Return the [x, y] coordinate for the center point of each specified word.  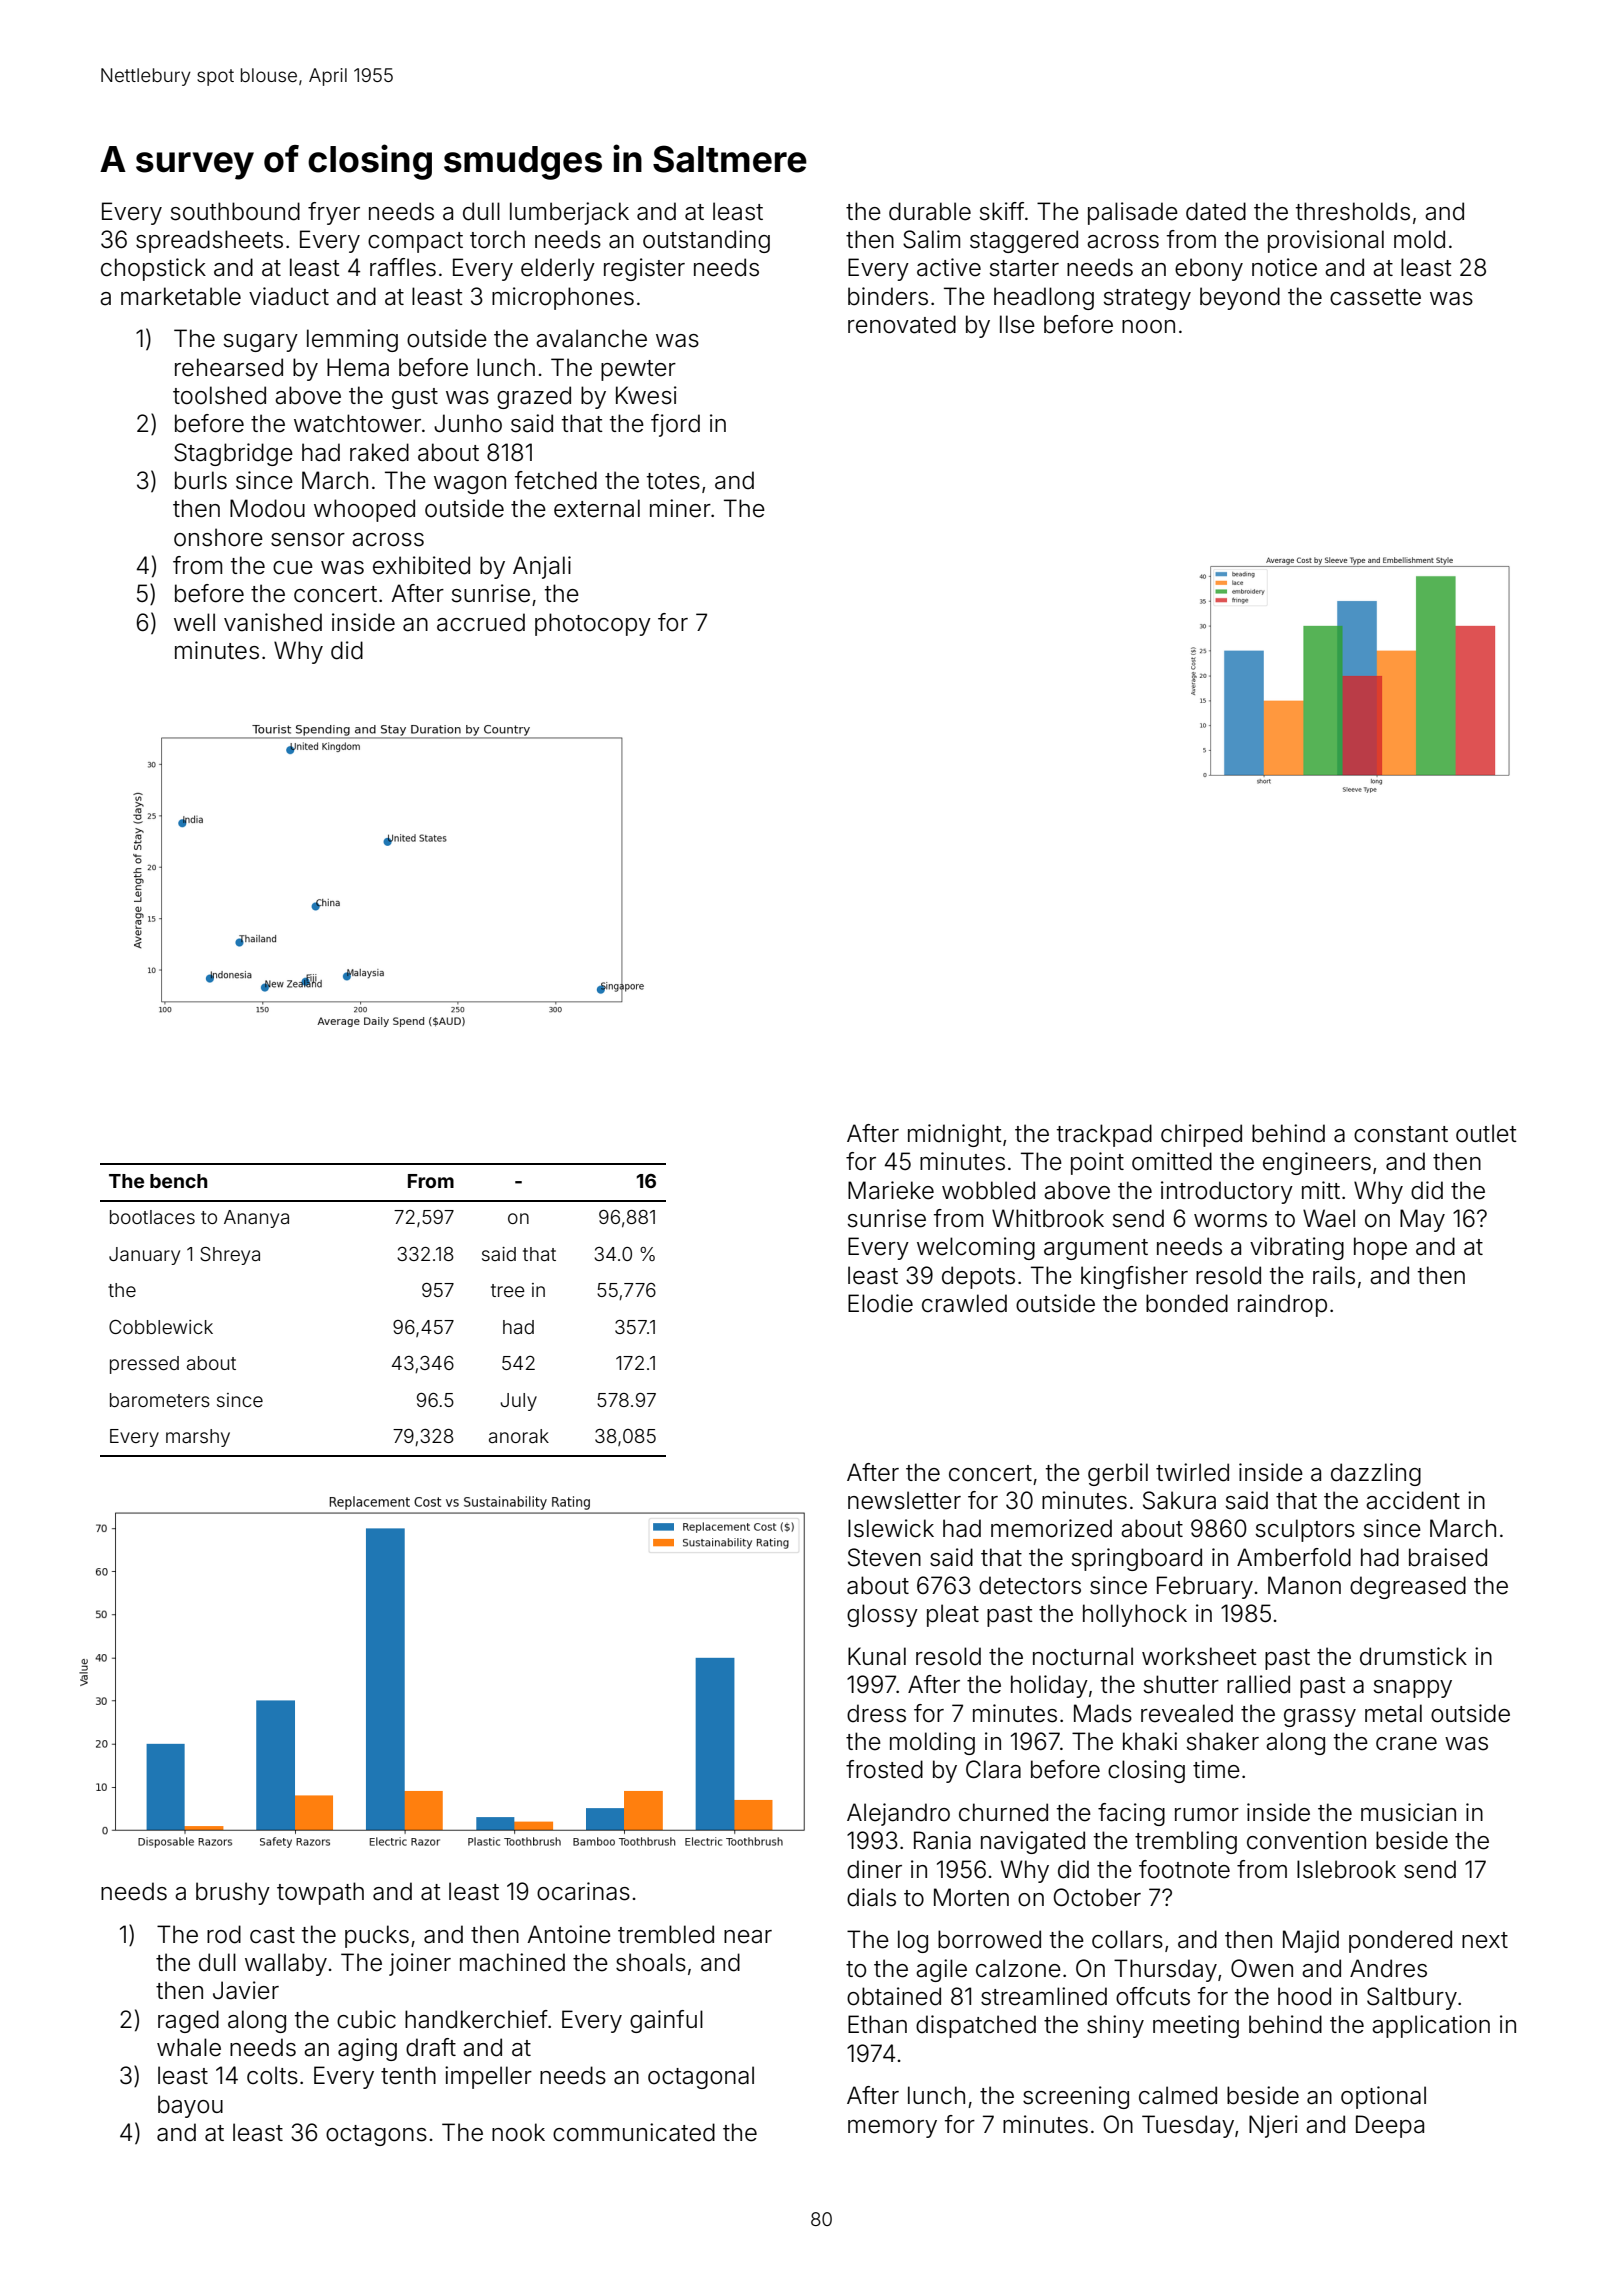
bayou [190, 2106]
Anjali [542, 567]
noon [1148, 327]
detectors [1030, 1585]
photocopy [593, 624]
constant [1401, 1134]
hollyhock [1135, 1615]
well [194, 622]
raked [379, 452]
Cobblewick [161, 1327]
